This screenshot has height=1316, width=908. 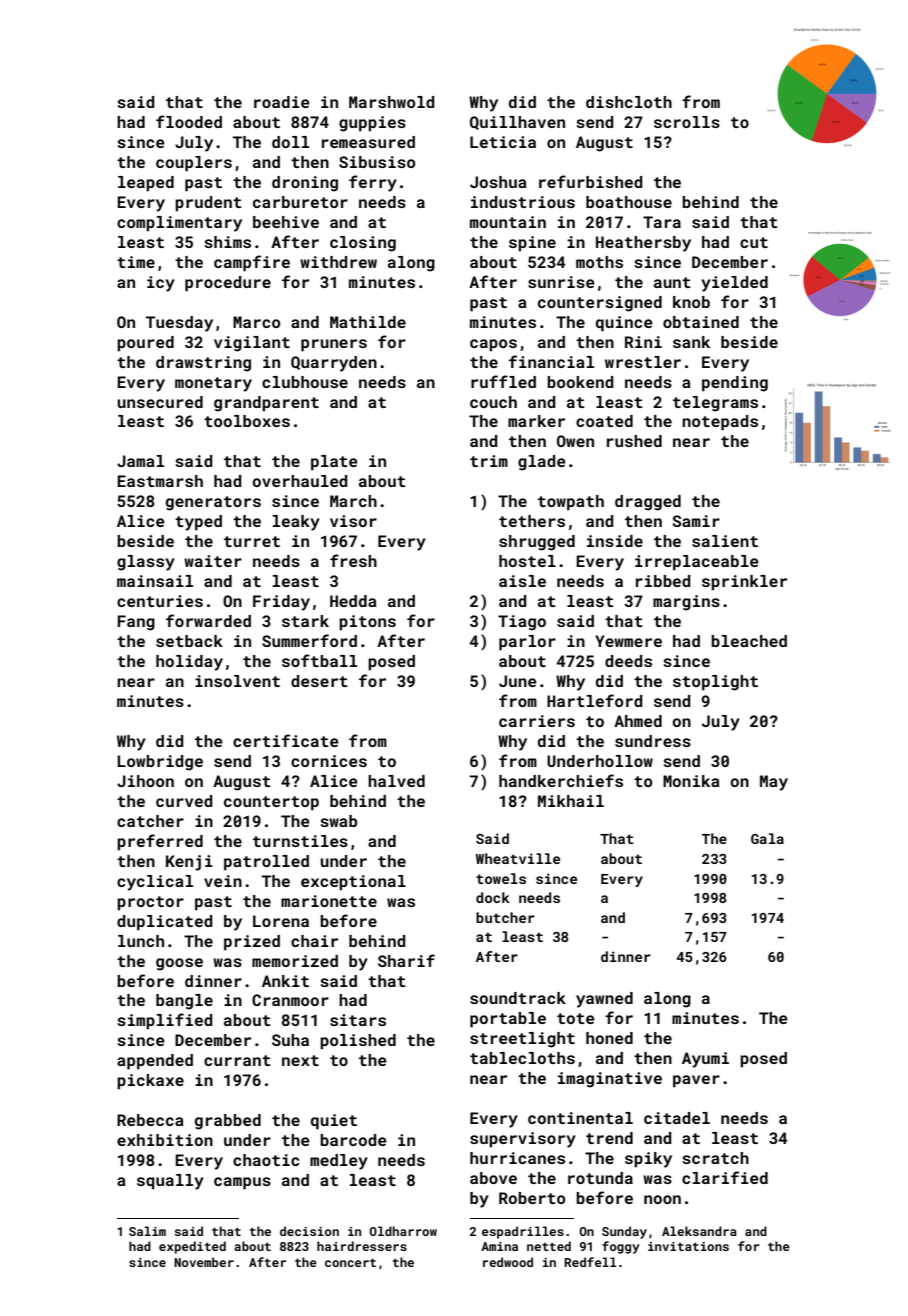 I want to click on expedited, so click(x=192, y=1247).
